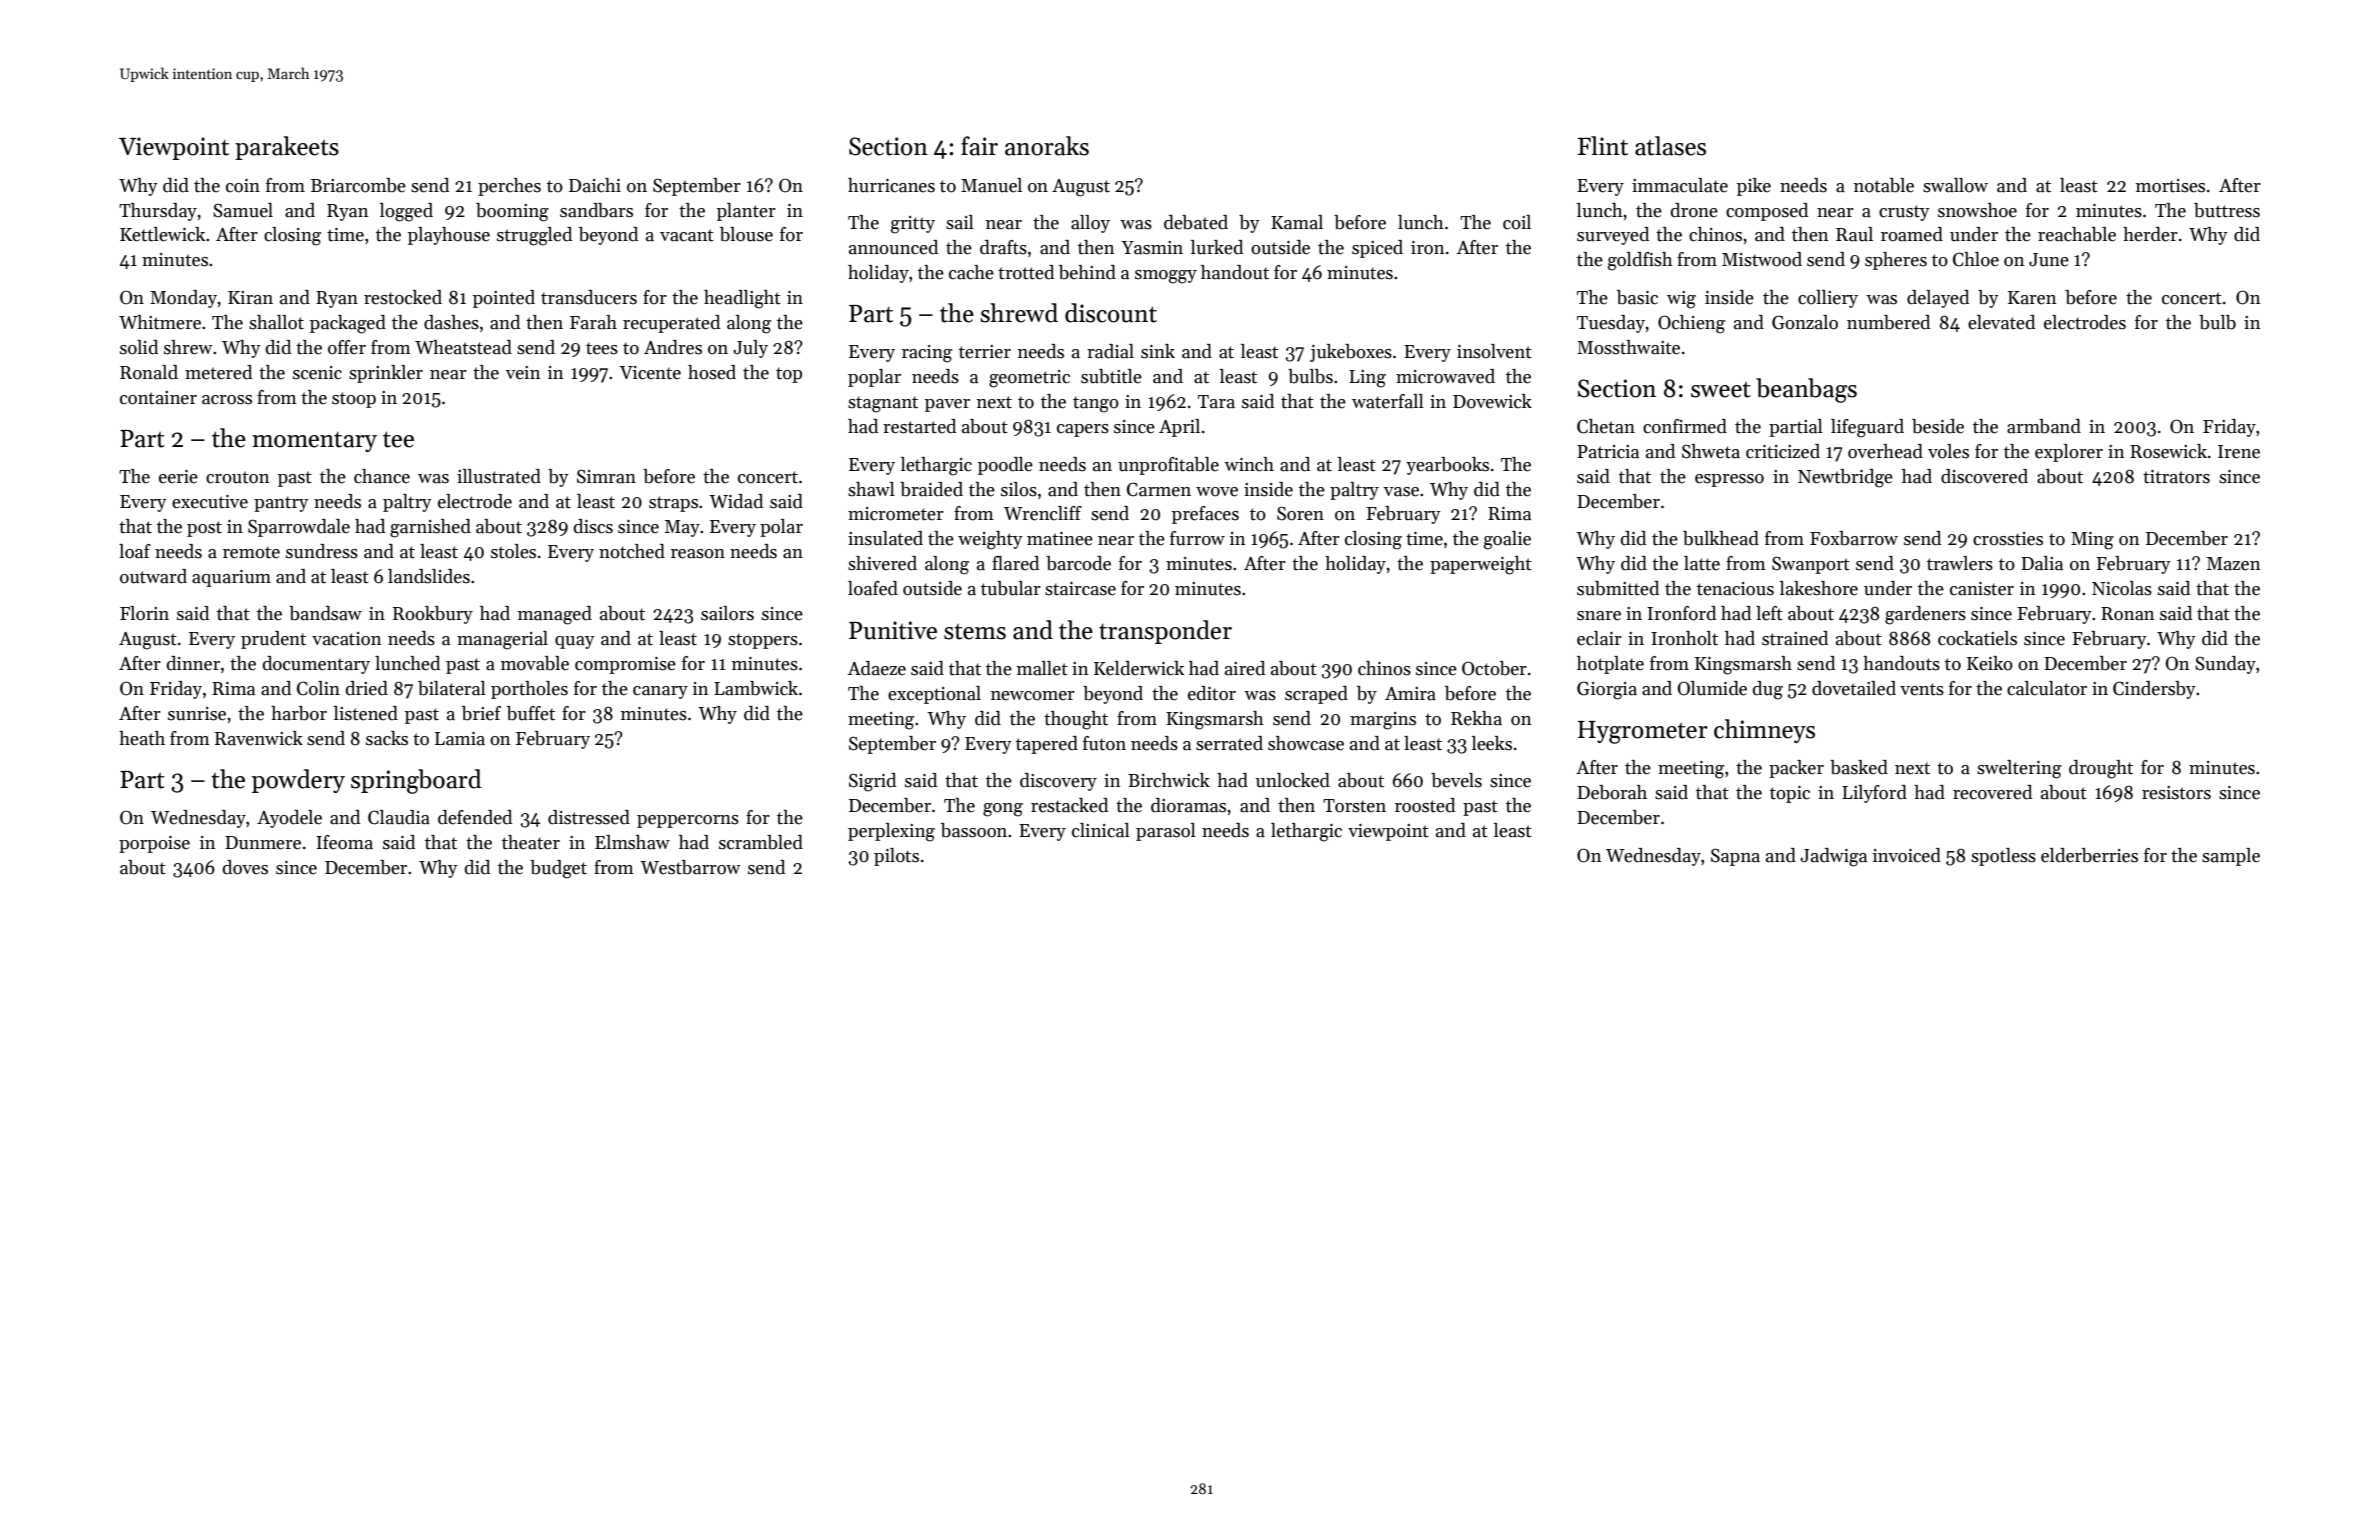 This image has height=1540, width=2380. What do you see at coordinates (2122, 588) in the image?
I see `Nicolas` at bounding box center [2122, 588].
